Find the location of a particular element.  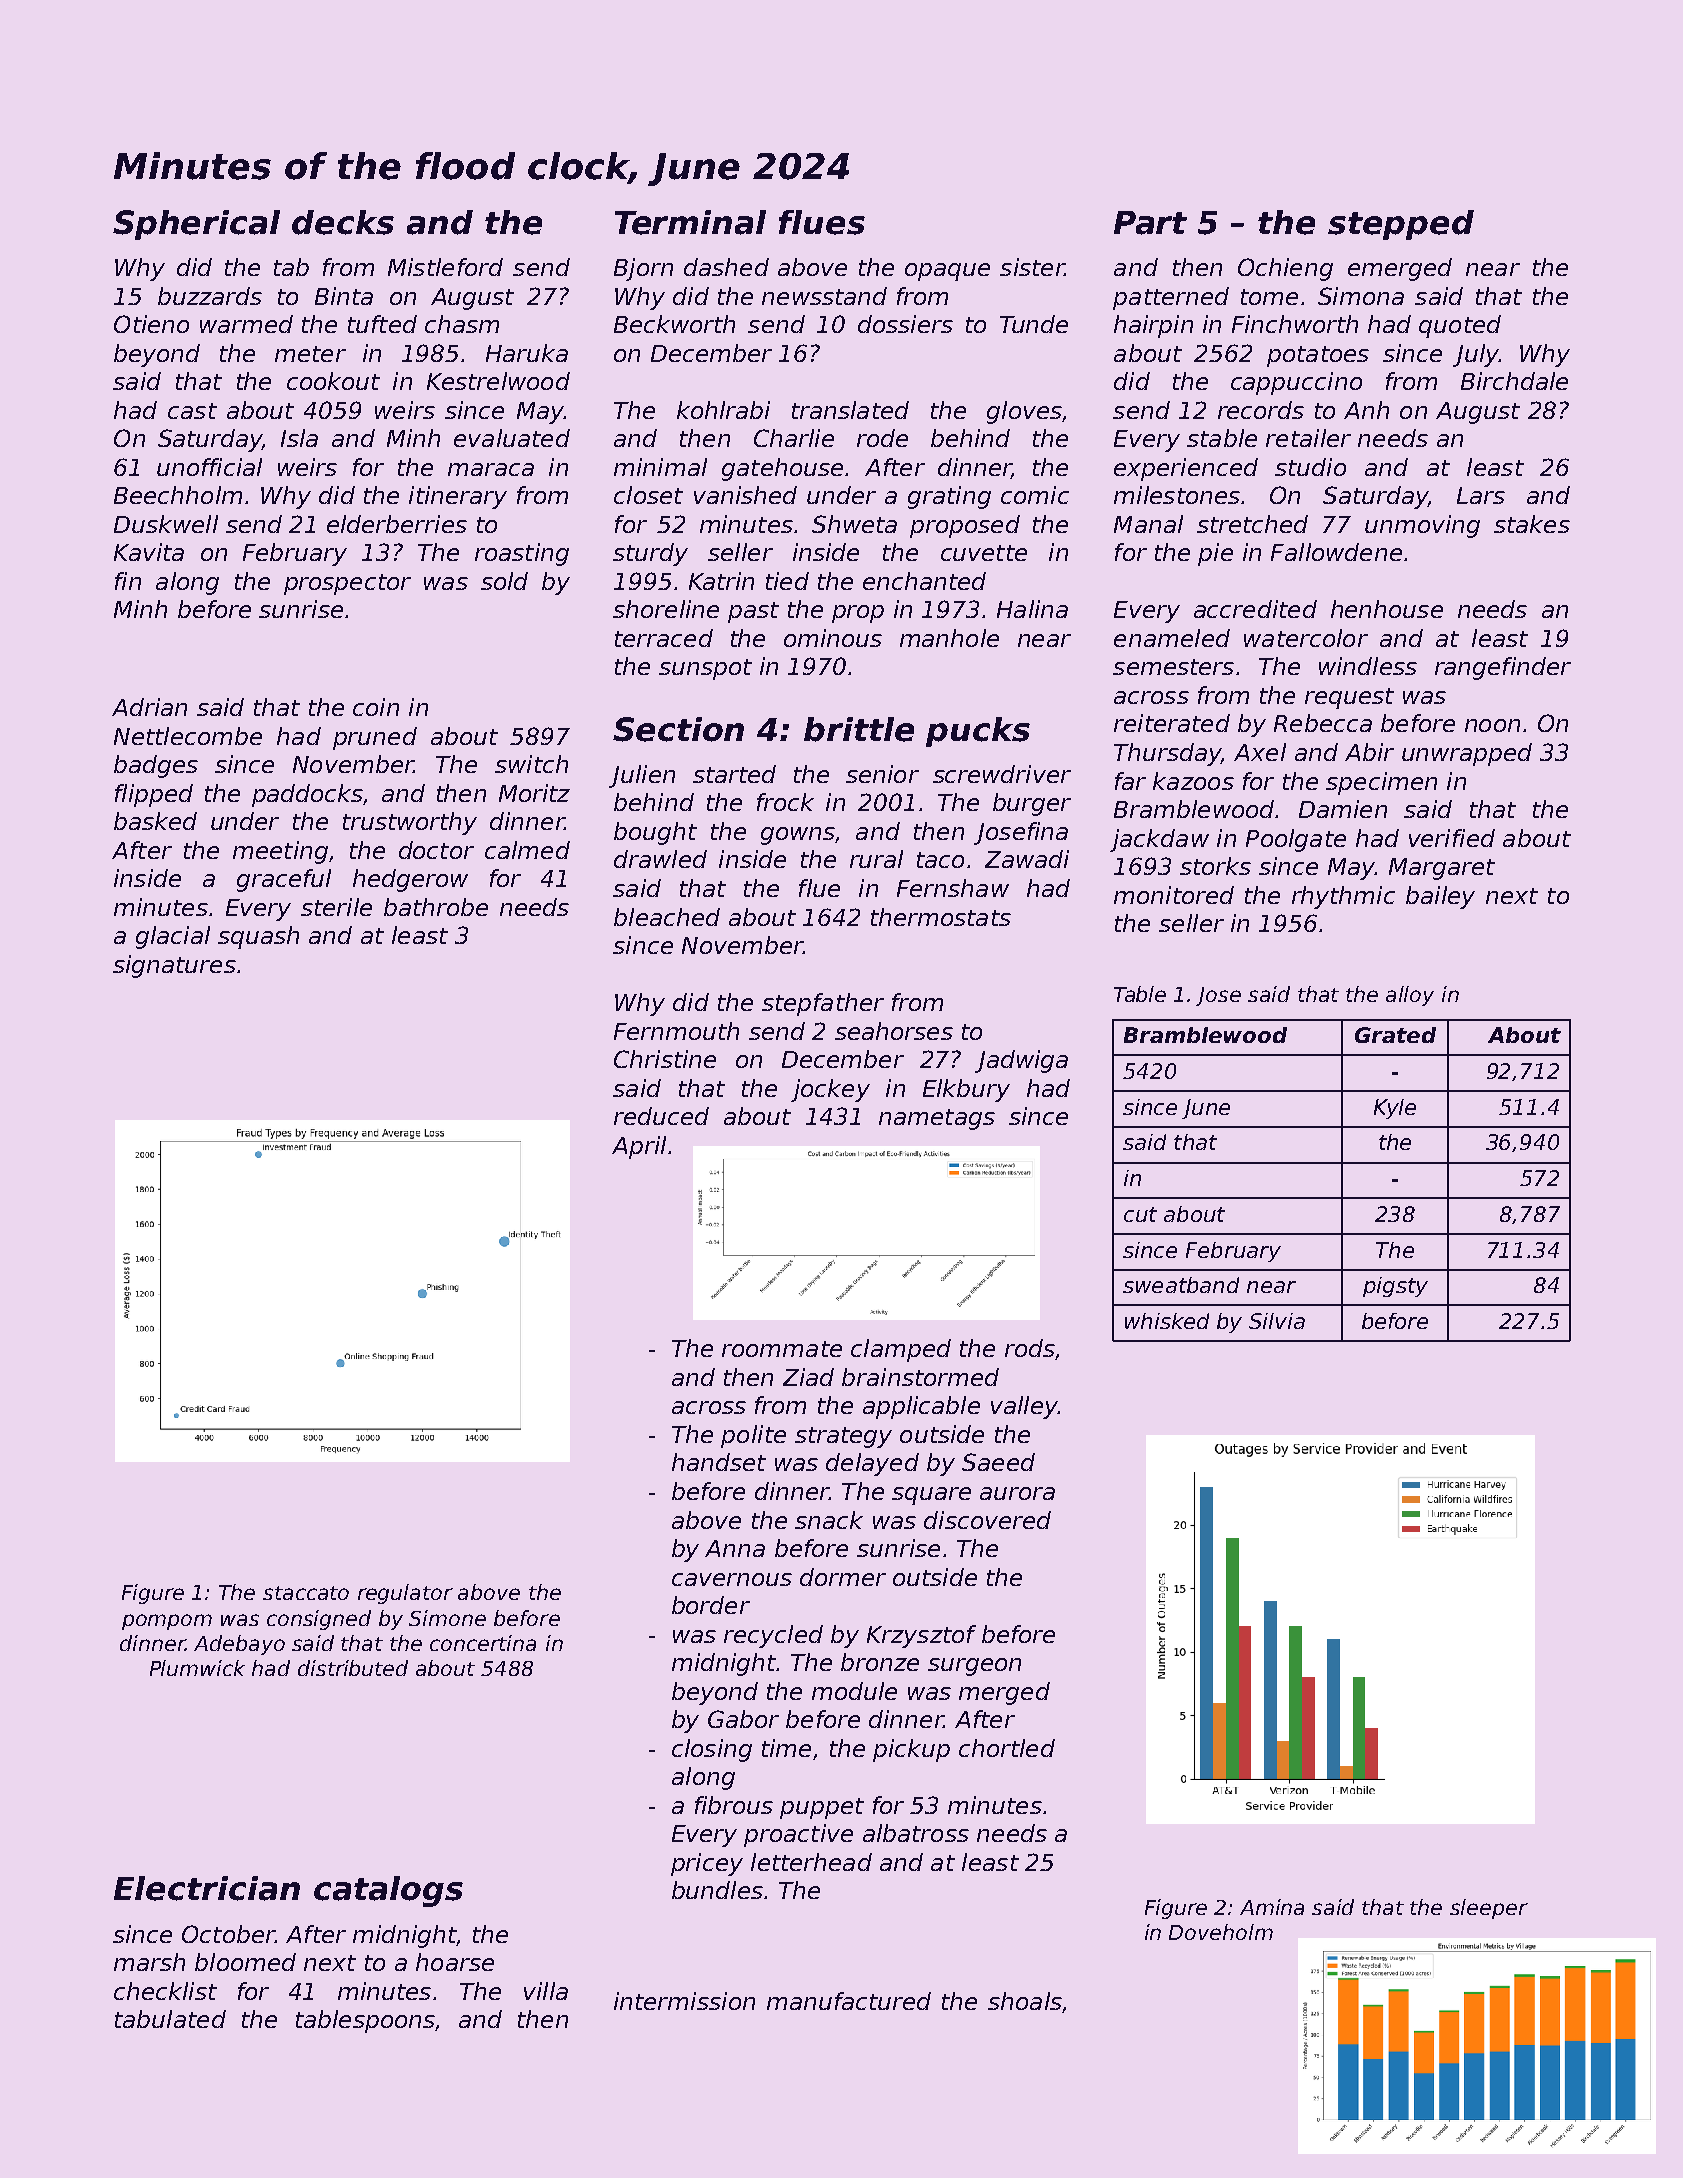

paddocks is located at coordinates (307, 795).
